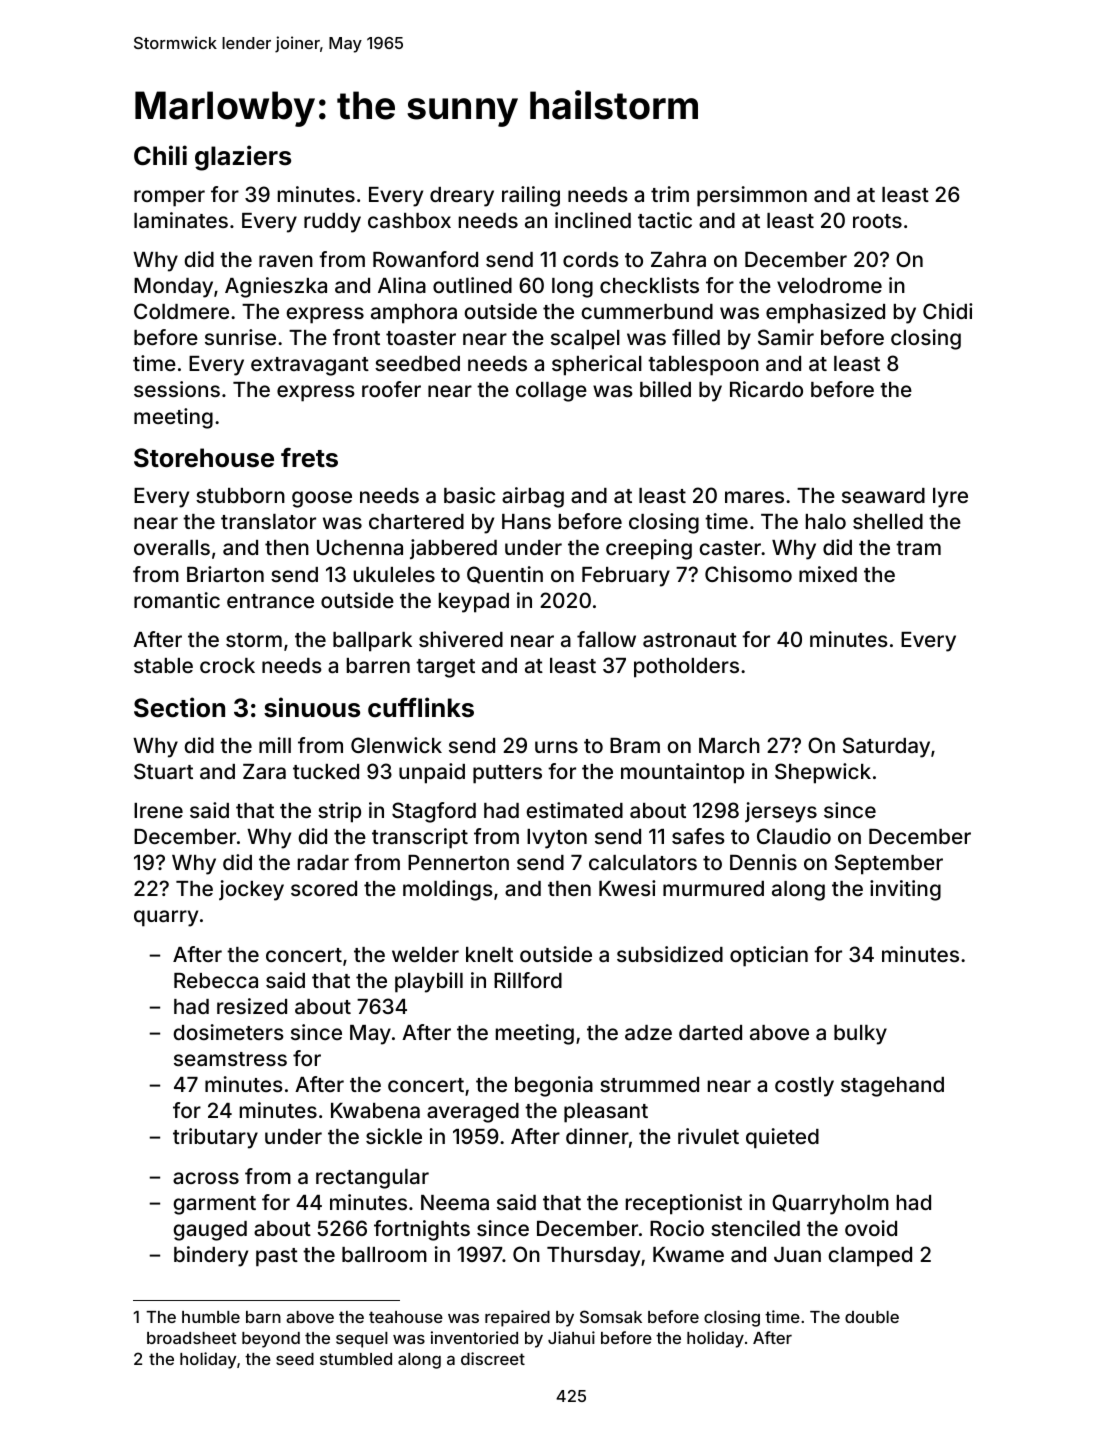 Image resolution: width=1112 pixels, height=1439 pixels. I want to click on railing, so click(531, 196).
